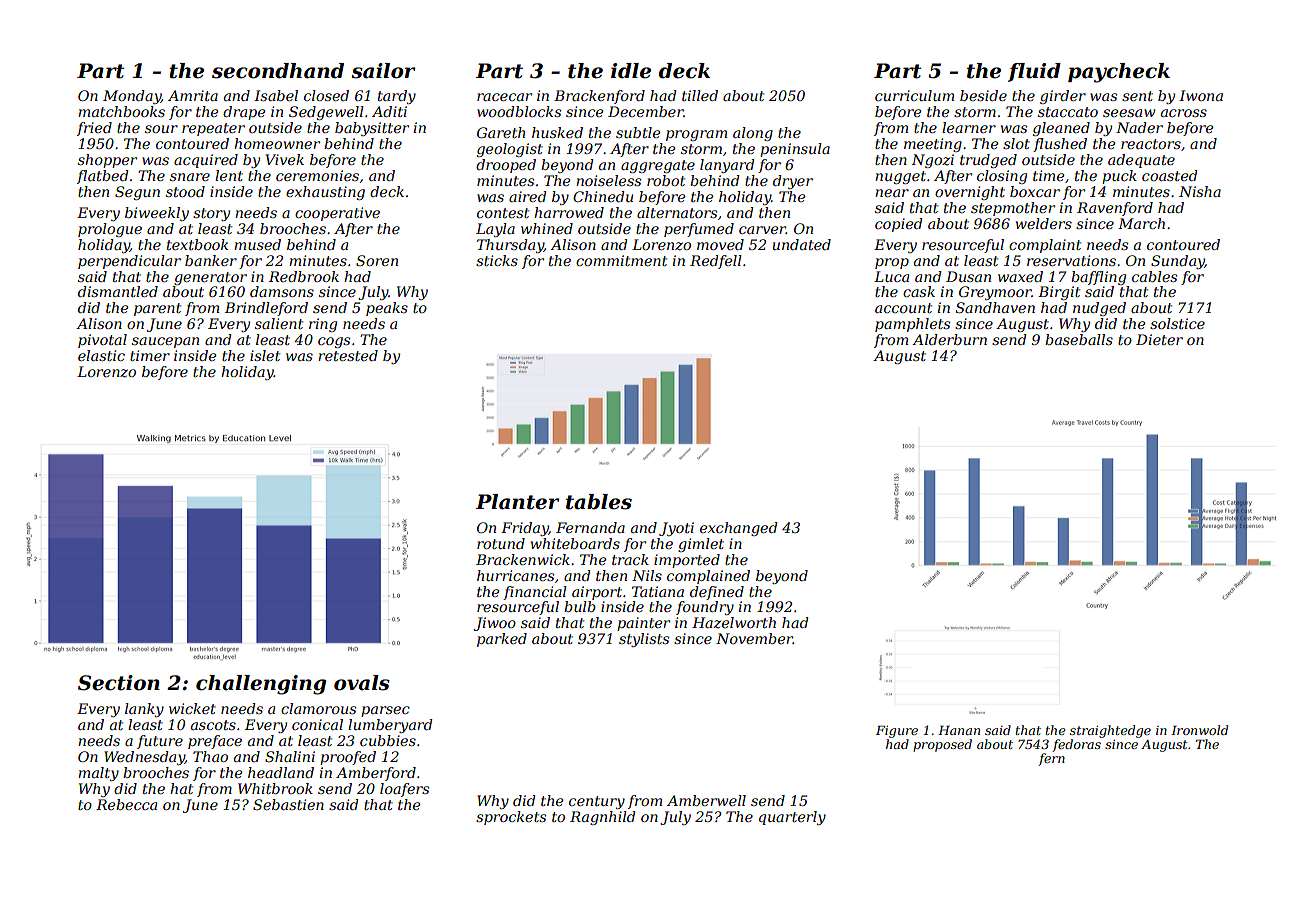 The image size is (1308, 924). Describe the element at coordinates (387, 309) in the screenshot. I see `peaks` at that location.
